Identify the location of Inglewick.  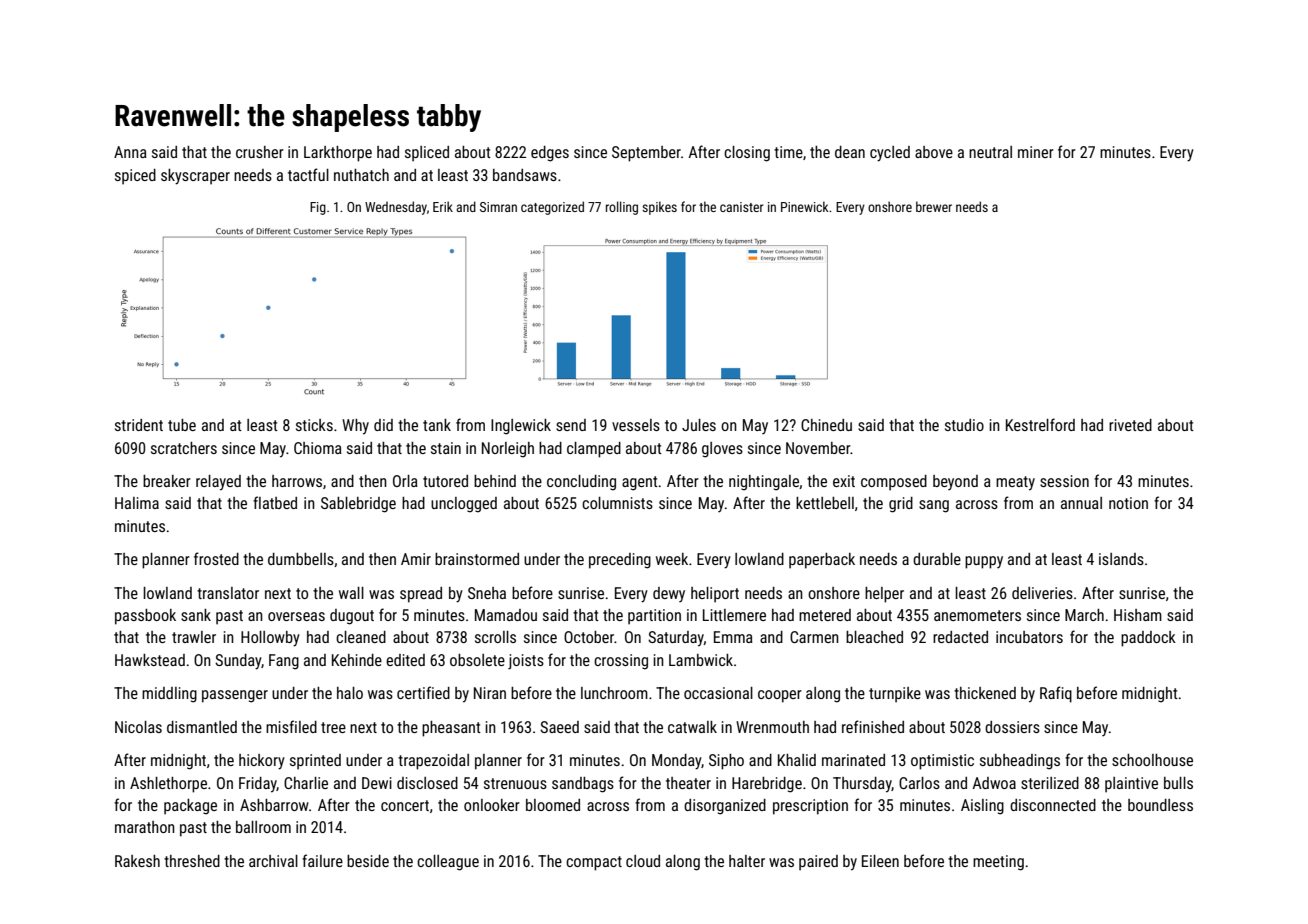
(521, 427).
